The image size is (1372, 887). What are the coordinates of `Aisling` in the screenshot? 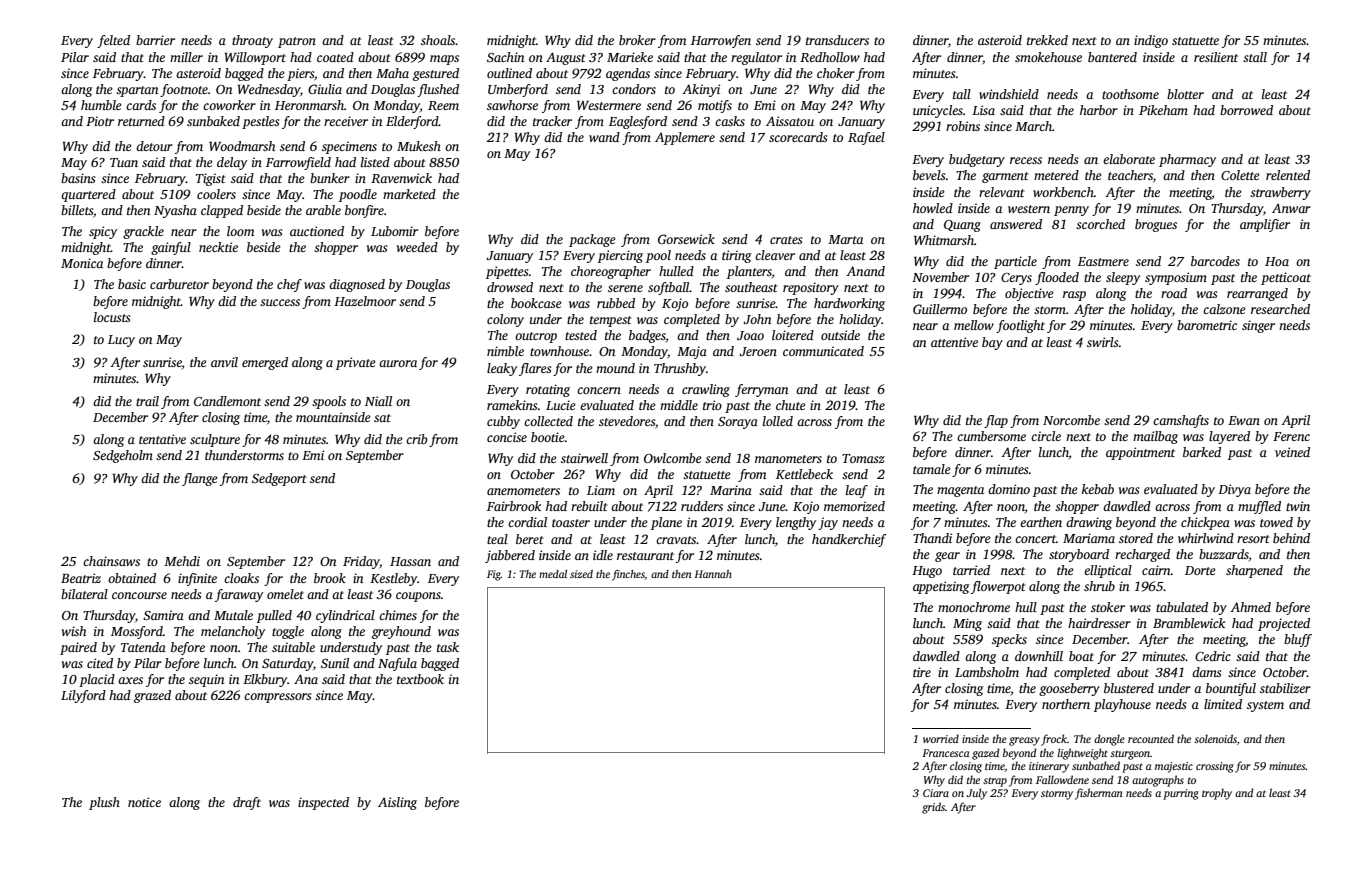 It's located at (397, 803).
